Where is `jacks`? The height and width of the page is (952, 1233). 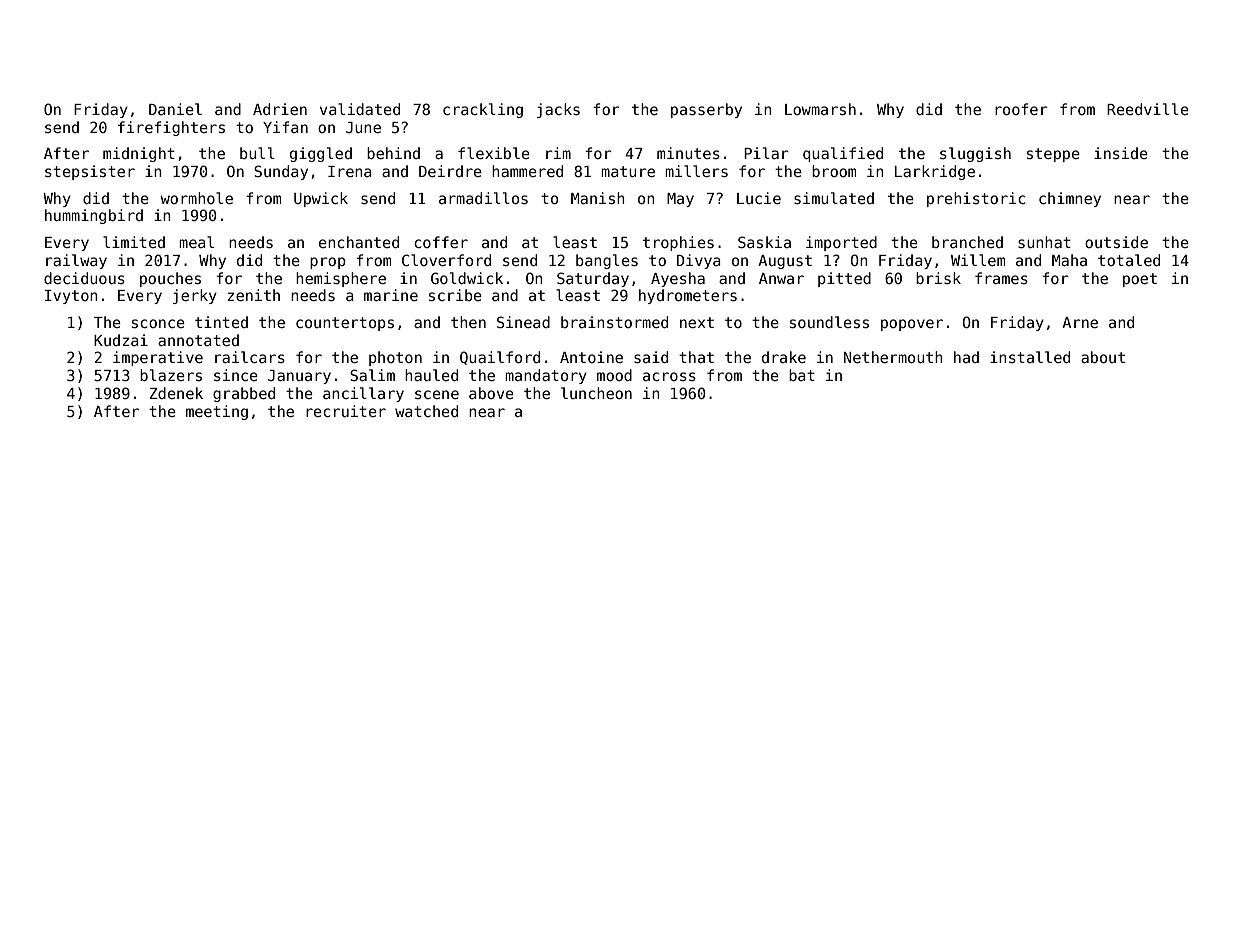 jacks is located at coordinates (558, 110).
